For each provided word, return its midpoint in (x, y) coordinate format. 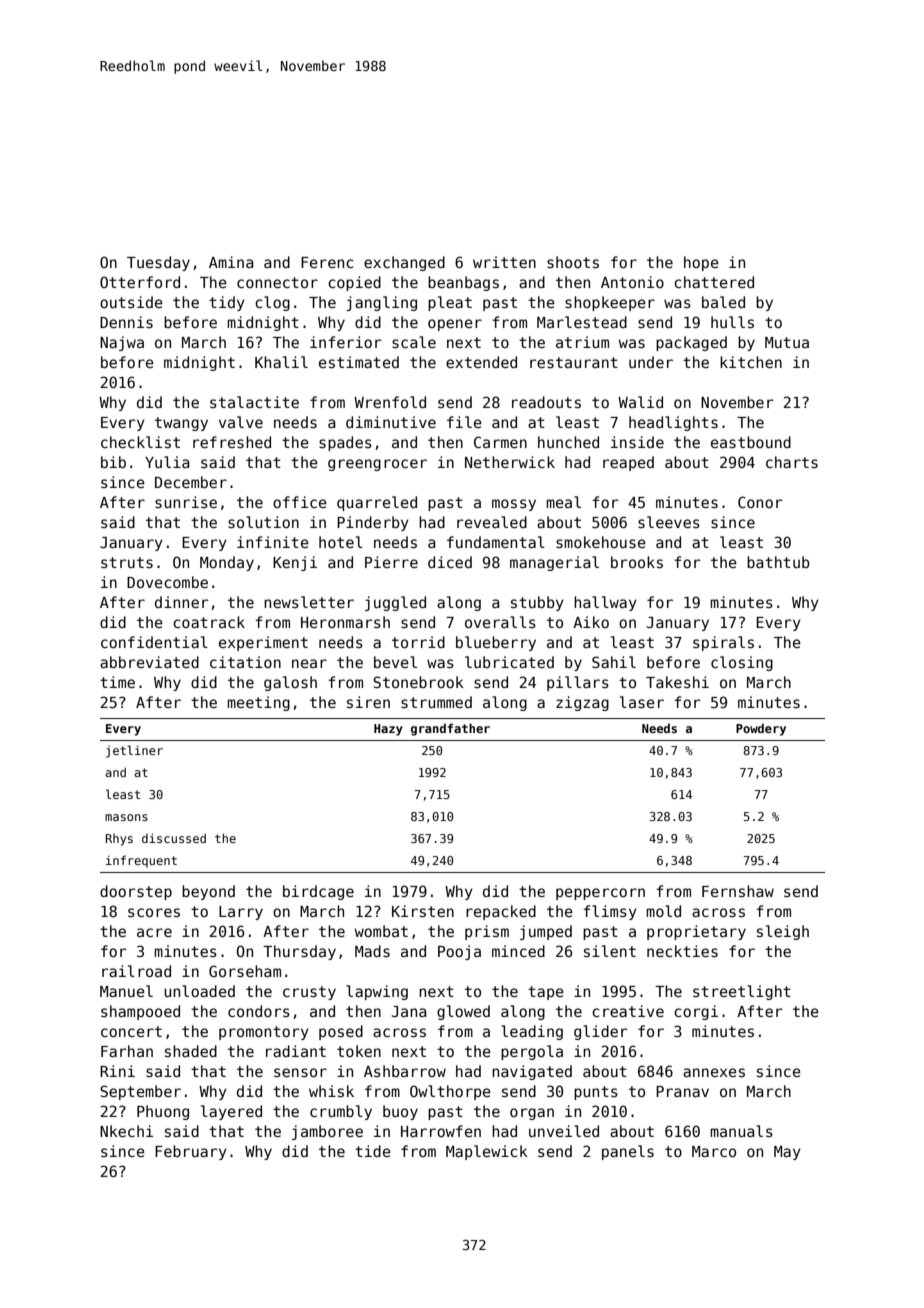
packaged (691, 343)
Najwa (122, 343)
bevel (395, 662)
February (191, 1152)
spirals (723, 643)
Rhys (119, 840)
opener (455, 325)
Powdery (761, 729)
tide (373, 1151)
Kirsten (423, 911)
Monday (227, 563)
